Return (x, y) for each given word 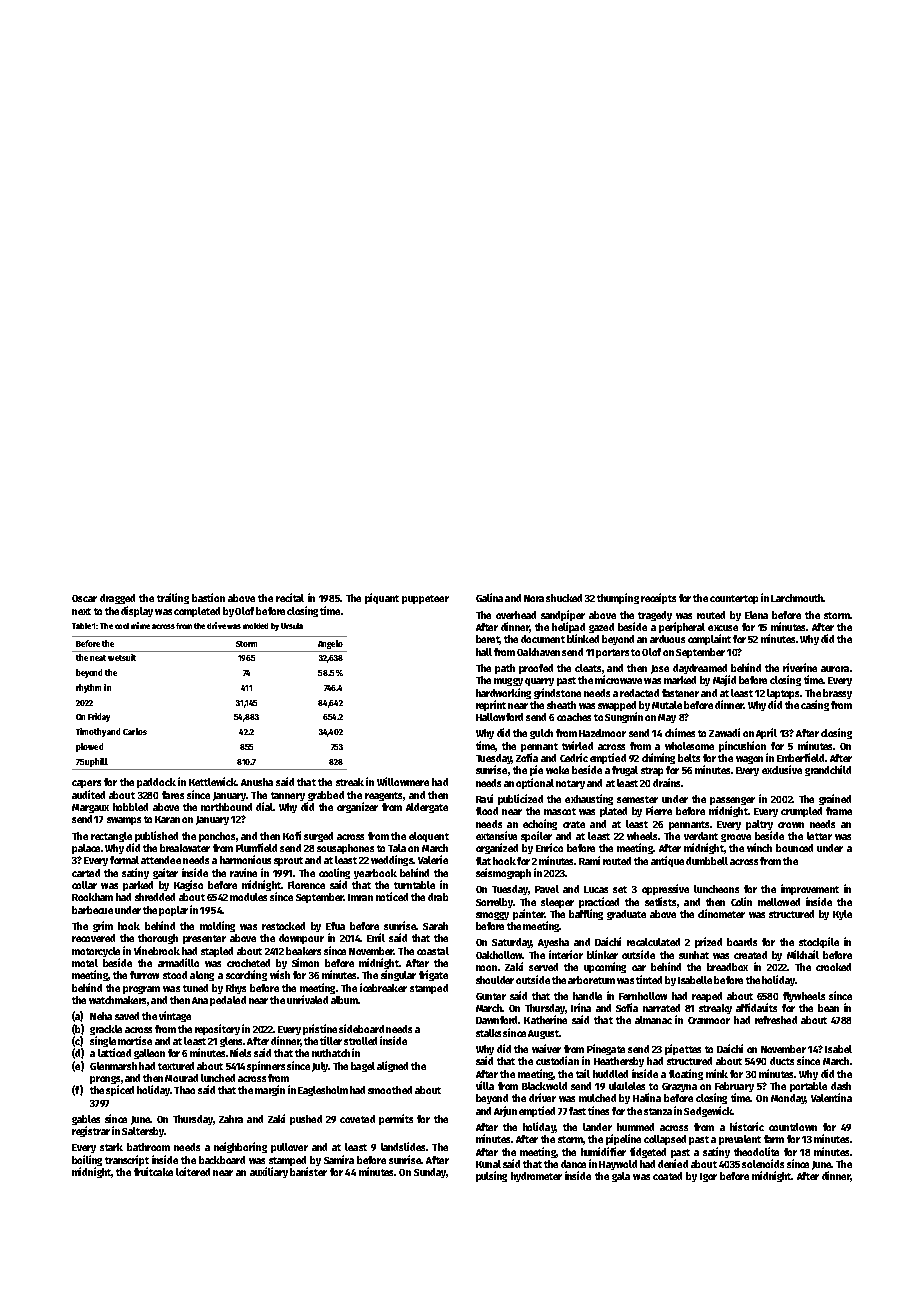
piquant (382, 598)
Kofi (292, 835)
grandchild (828, 770)
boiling (87, 1160)
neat (98, 658)
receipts (658, 598)
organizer (357, 807)
